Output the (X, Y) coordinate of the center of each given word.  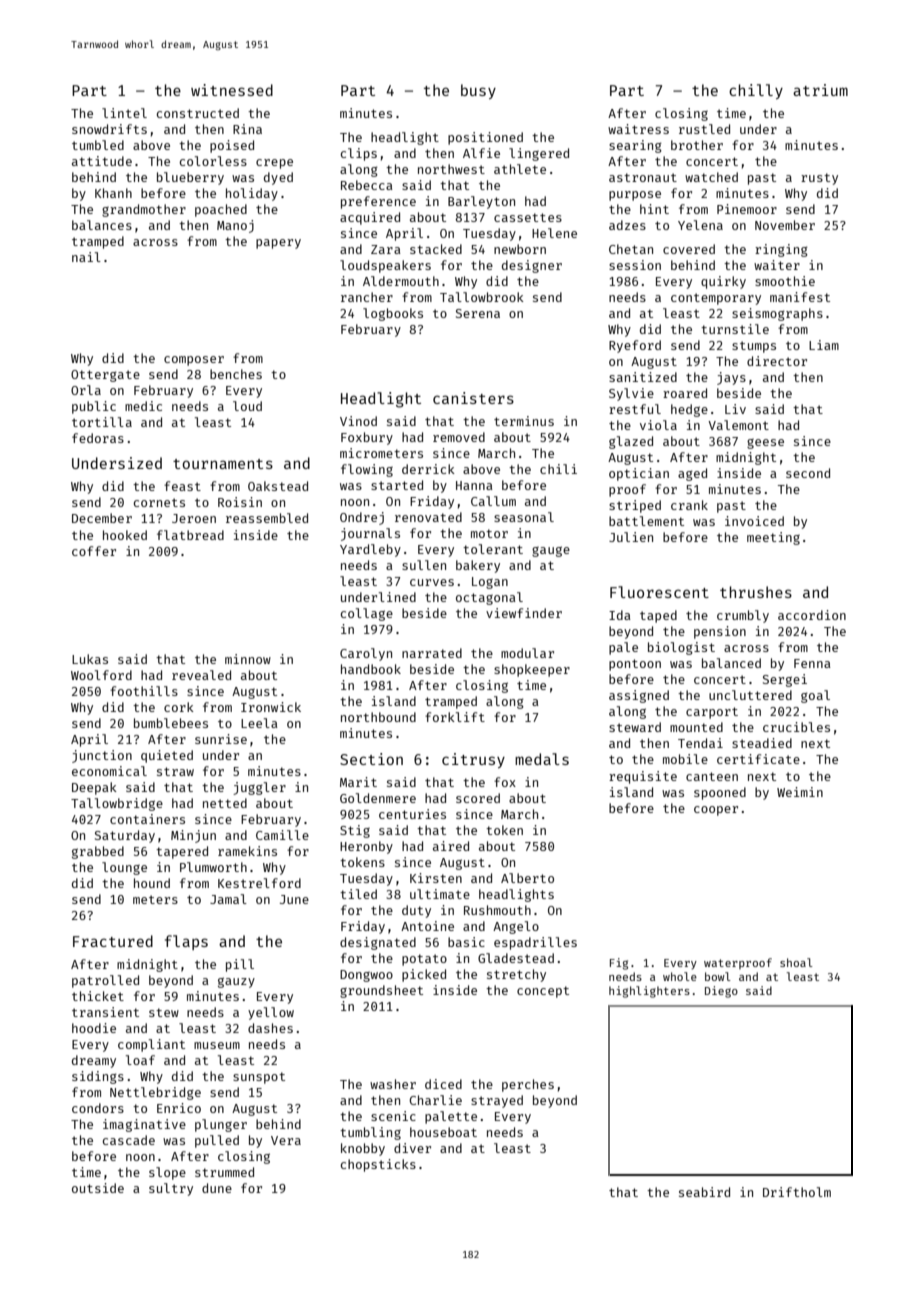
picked (424, 975)
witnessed (232, 90)
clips (359, 154)
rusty (819, 179)
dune (217, 1188)
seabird (704, 1192)
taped (658, 616)
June (294, 899)
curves (432, 582)
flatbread (190, 535)
